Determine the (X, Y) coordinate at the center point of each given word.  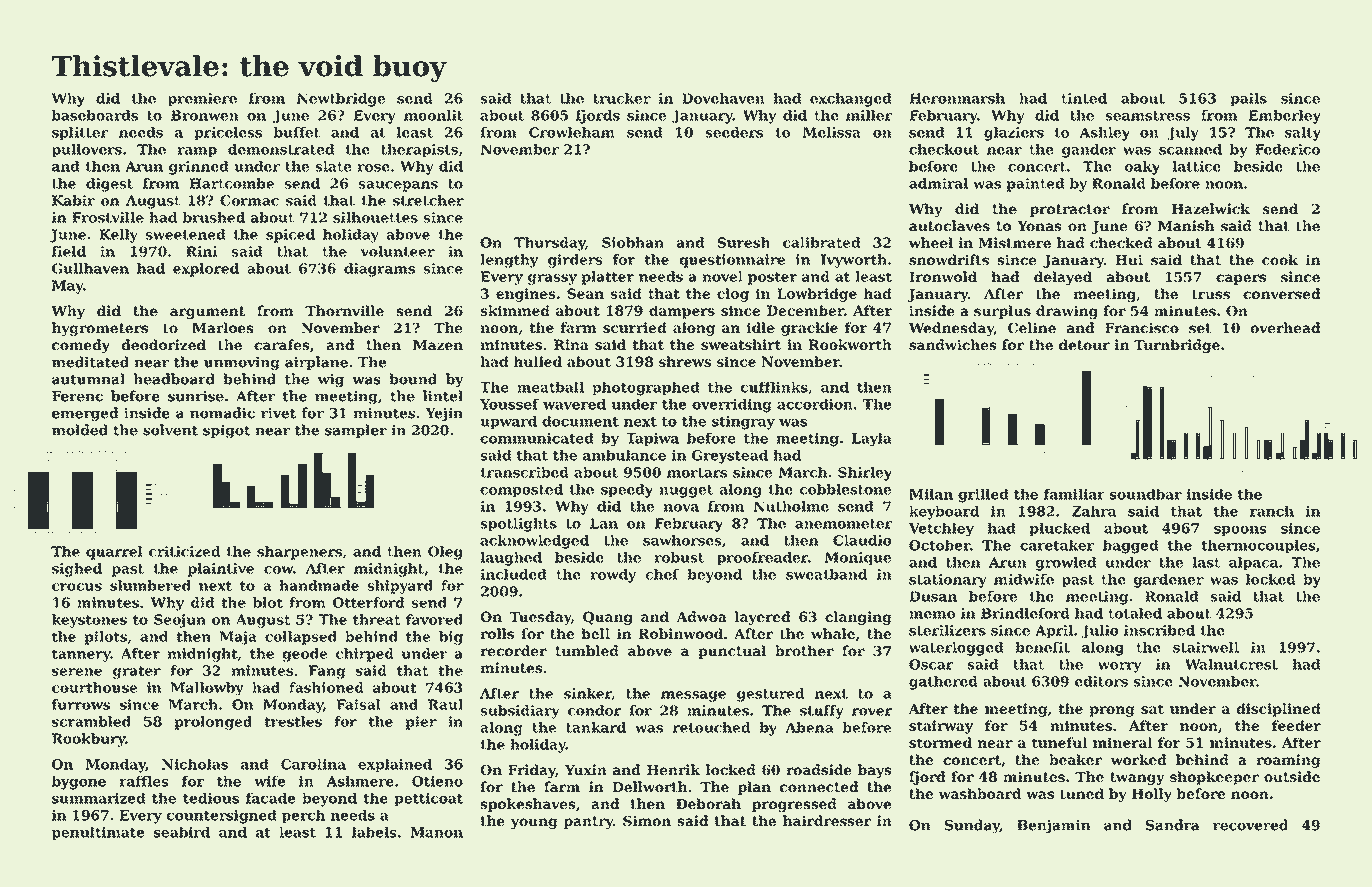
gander (1089, 151)
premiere (202, 99)
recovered (1250, 825)
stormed (940, 742)
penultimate (98, 833)
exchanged (851, 100)
